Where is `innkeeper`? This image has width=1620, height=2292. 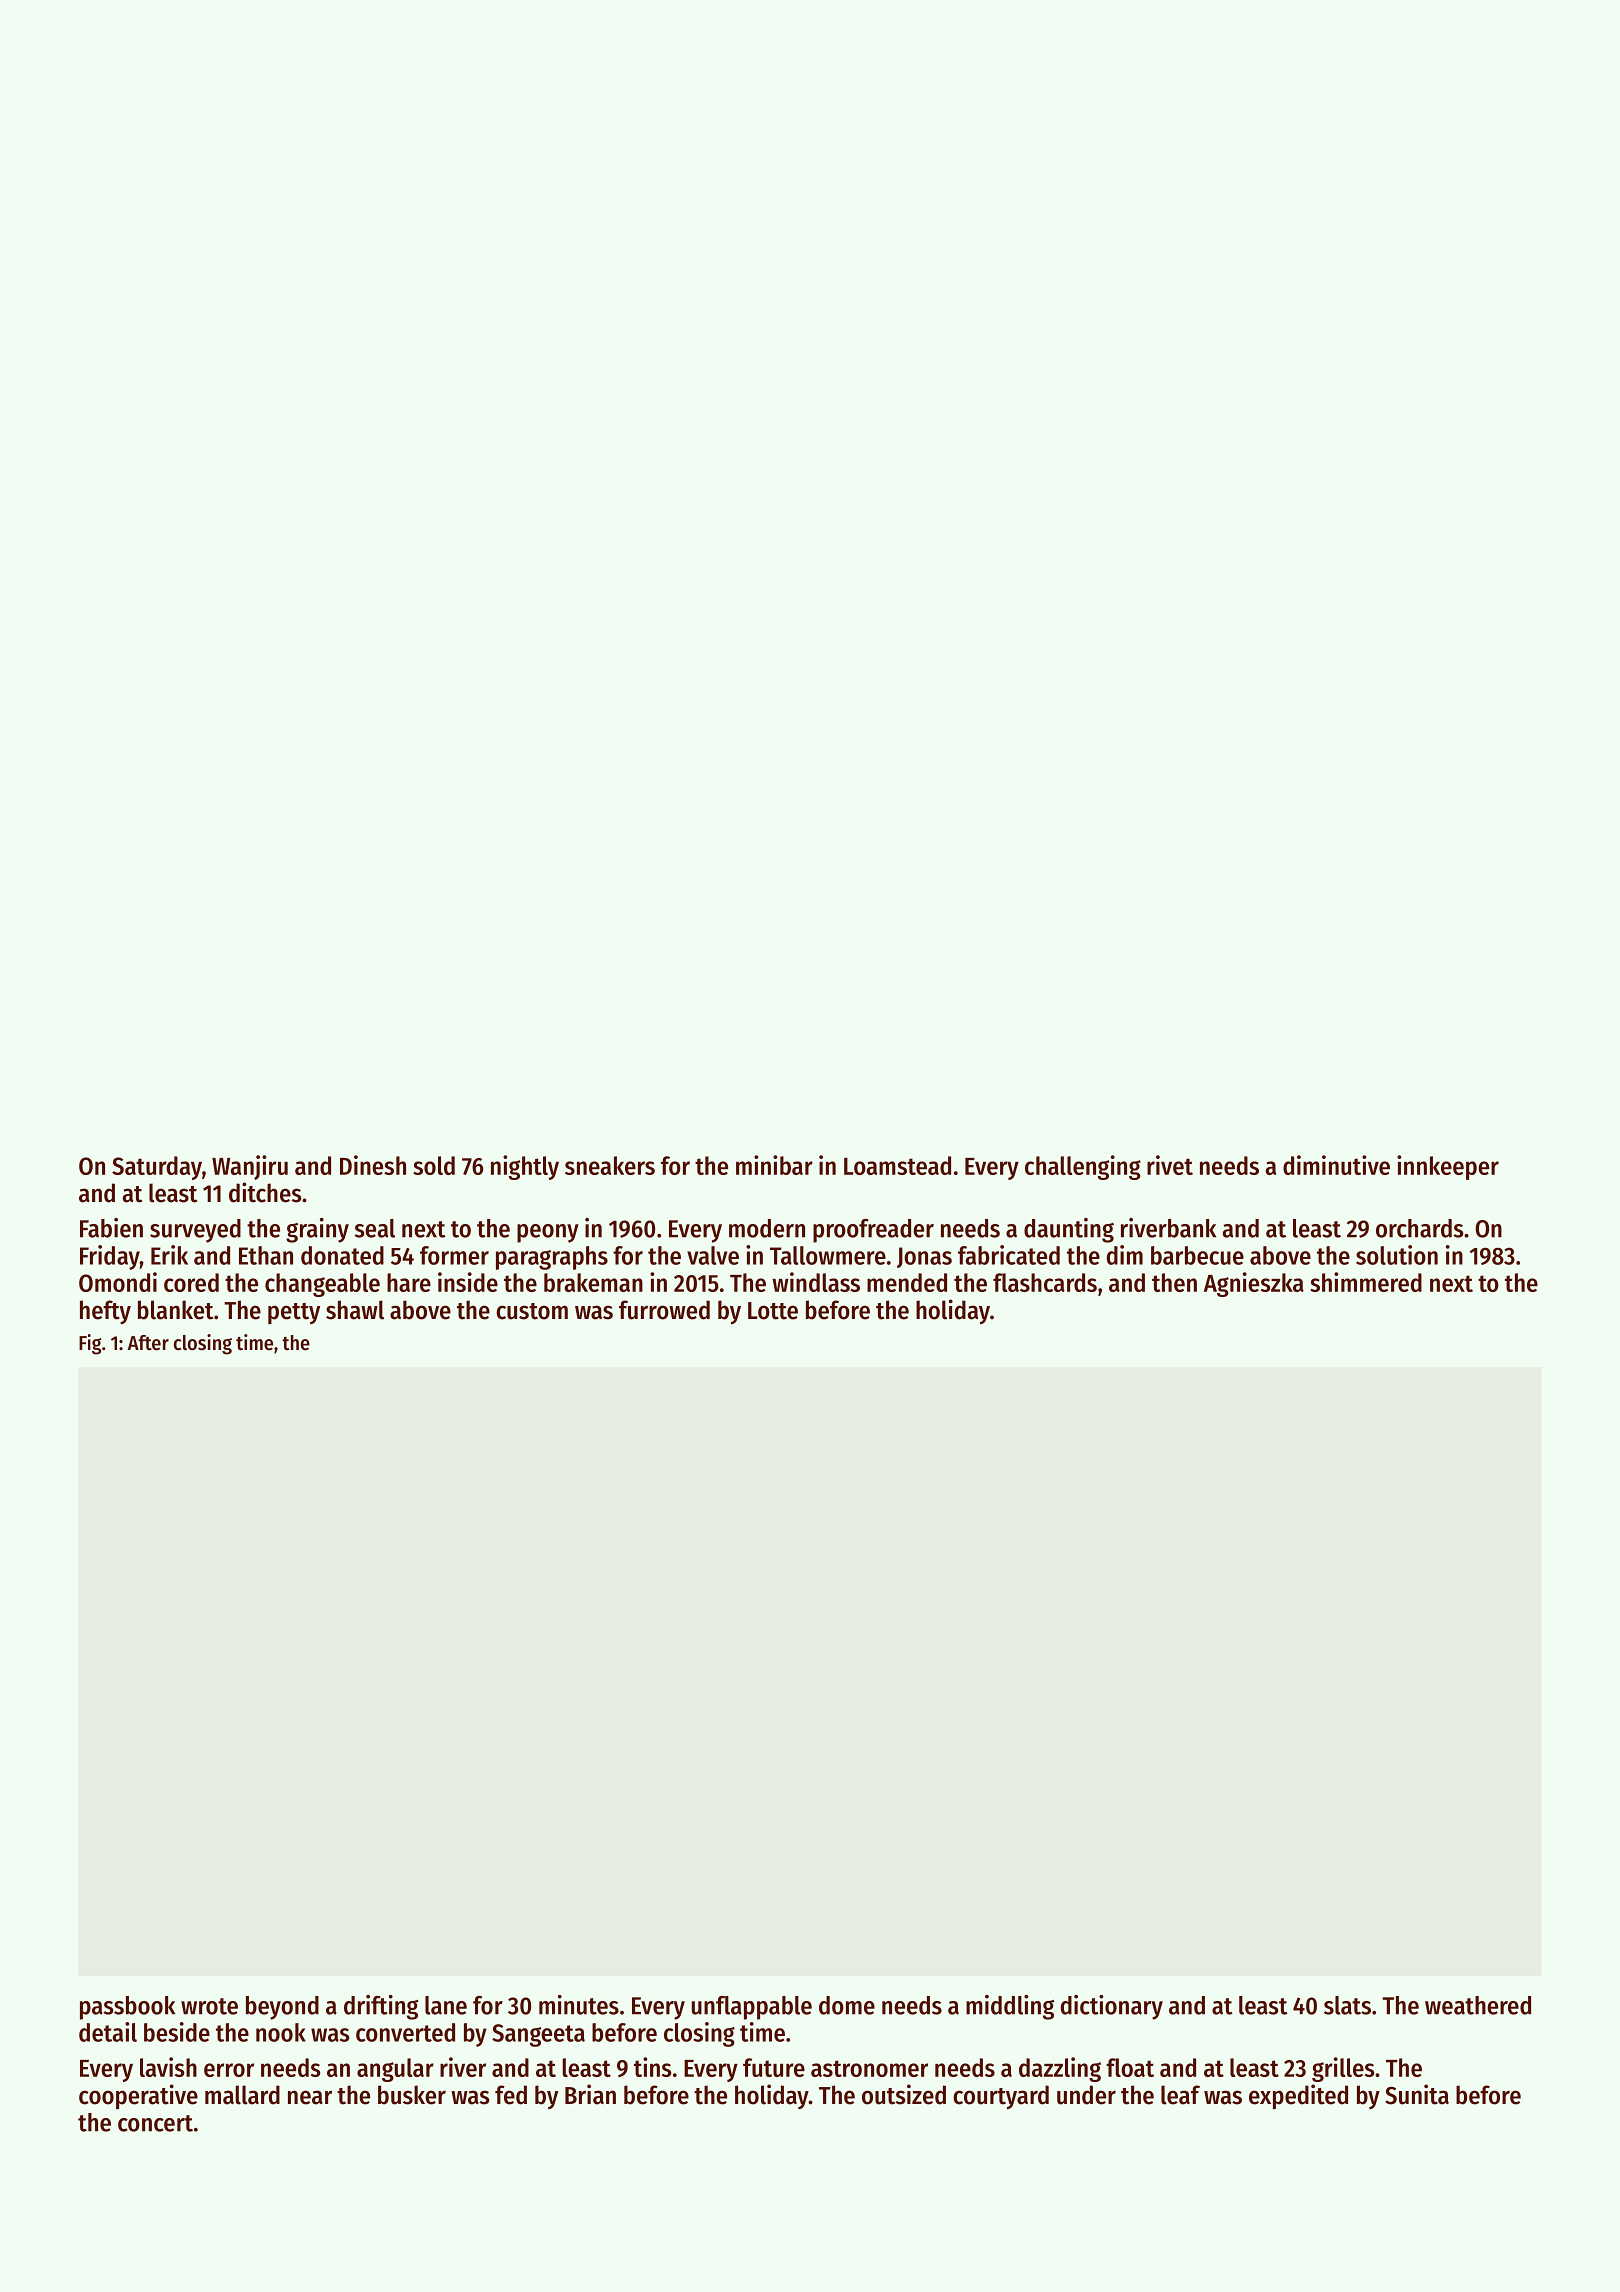
innkeeper is located at coordinates (1448, 1167).
